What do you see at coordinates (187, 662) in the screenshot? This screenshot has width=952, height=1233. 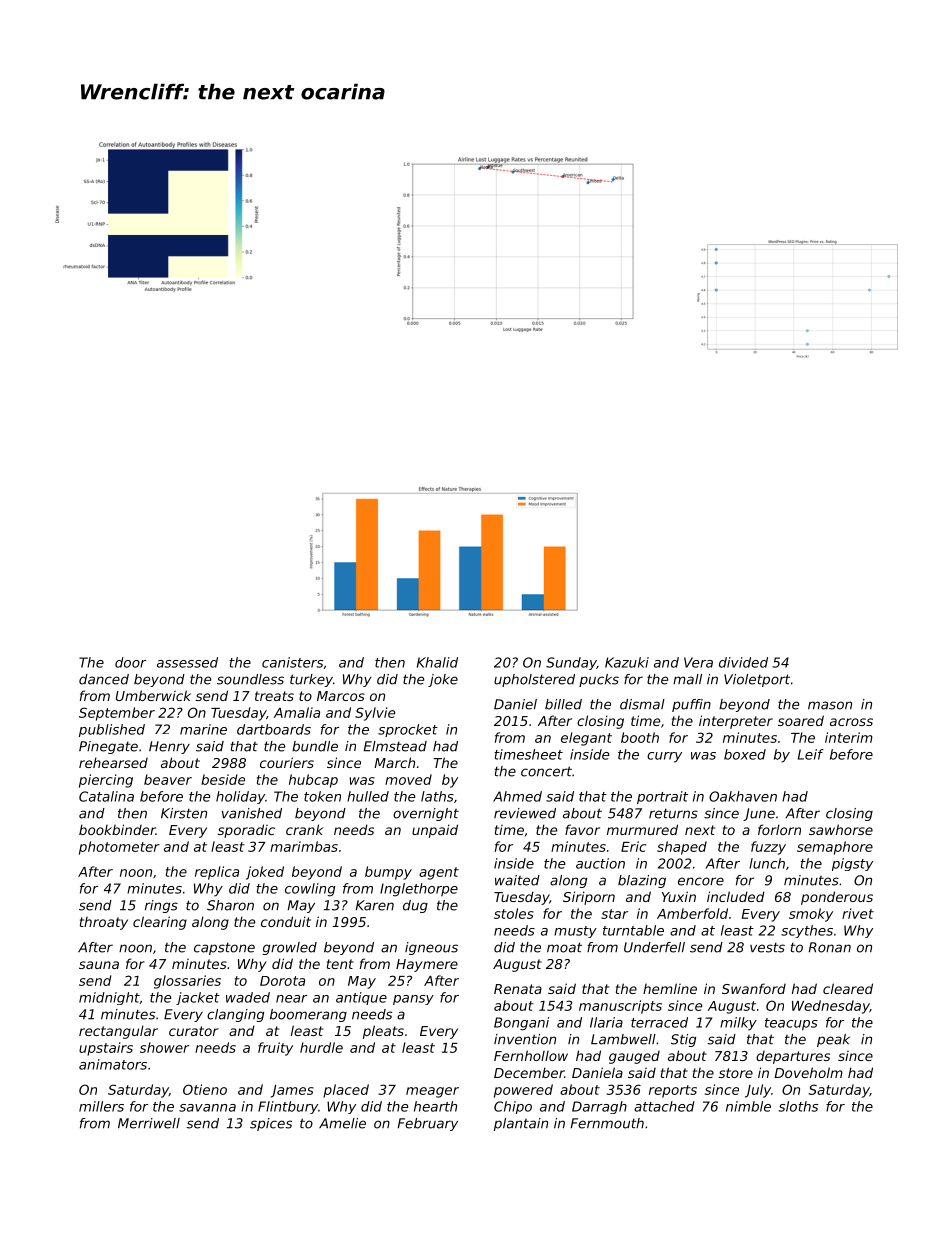 I see `assessed` at bounding box center [187, 662].
